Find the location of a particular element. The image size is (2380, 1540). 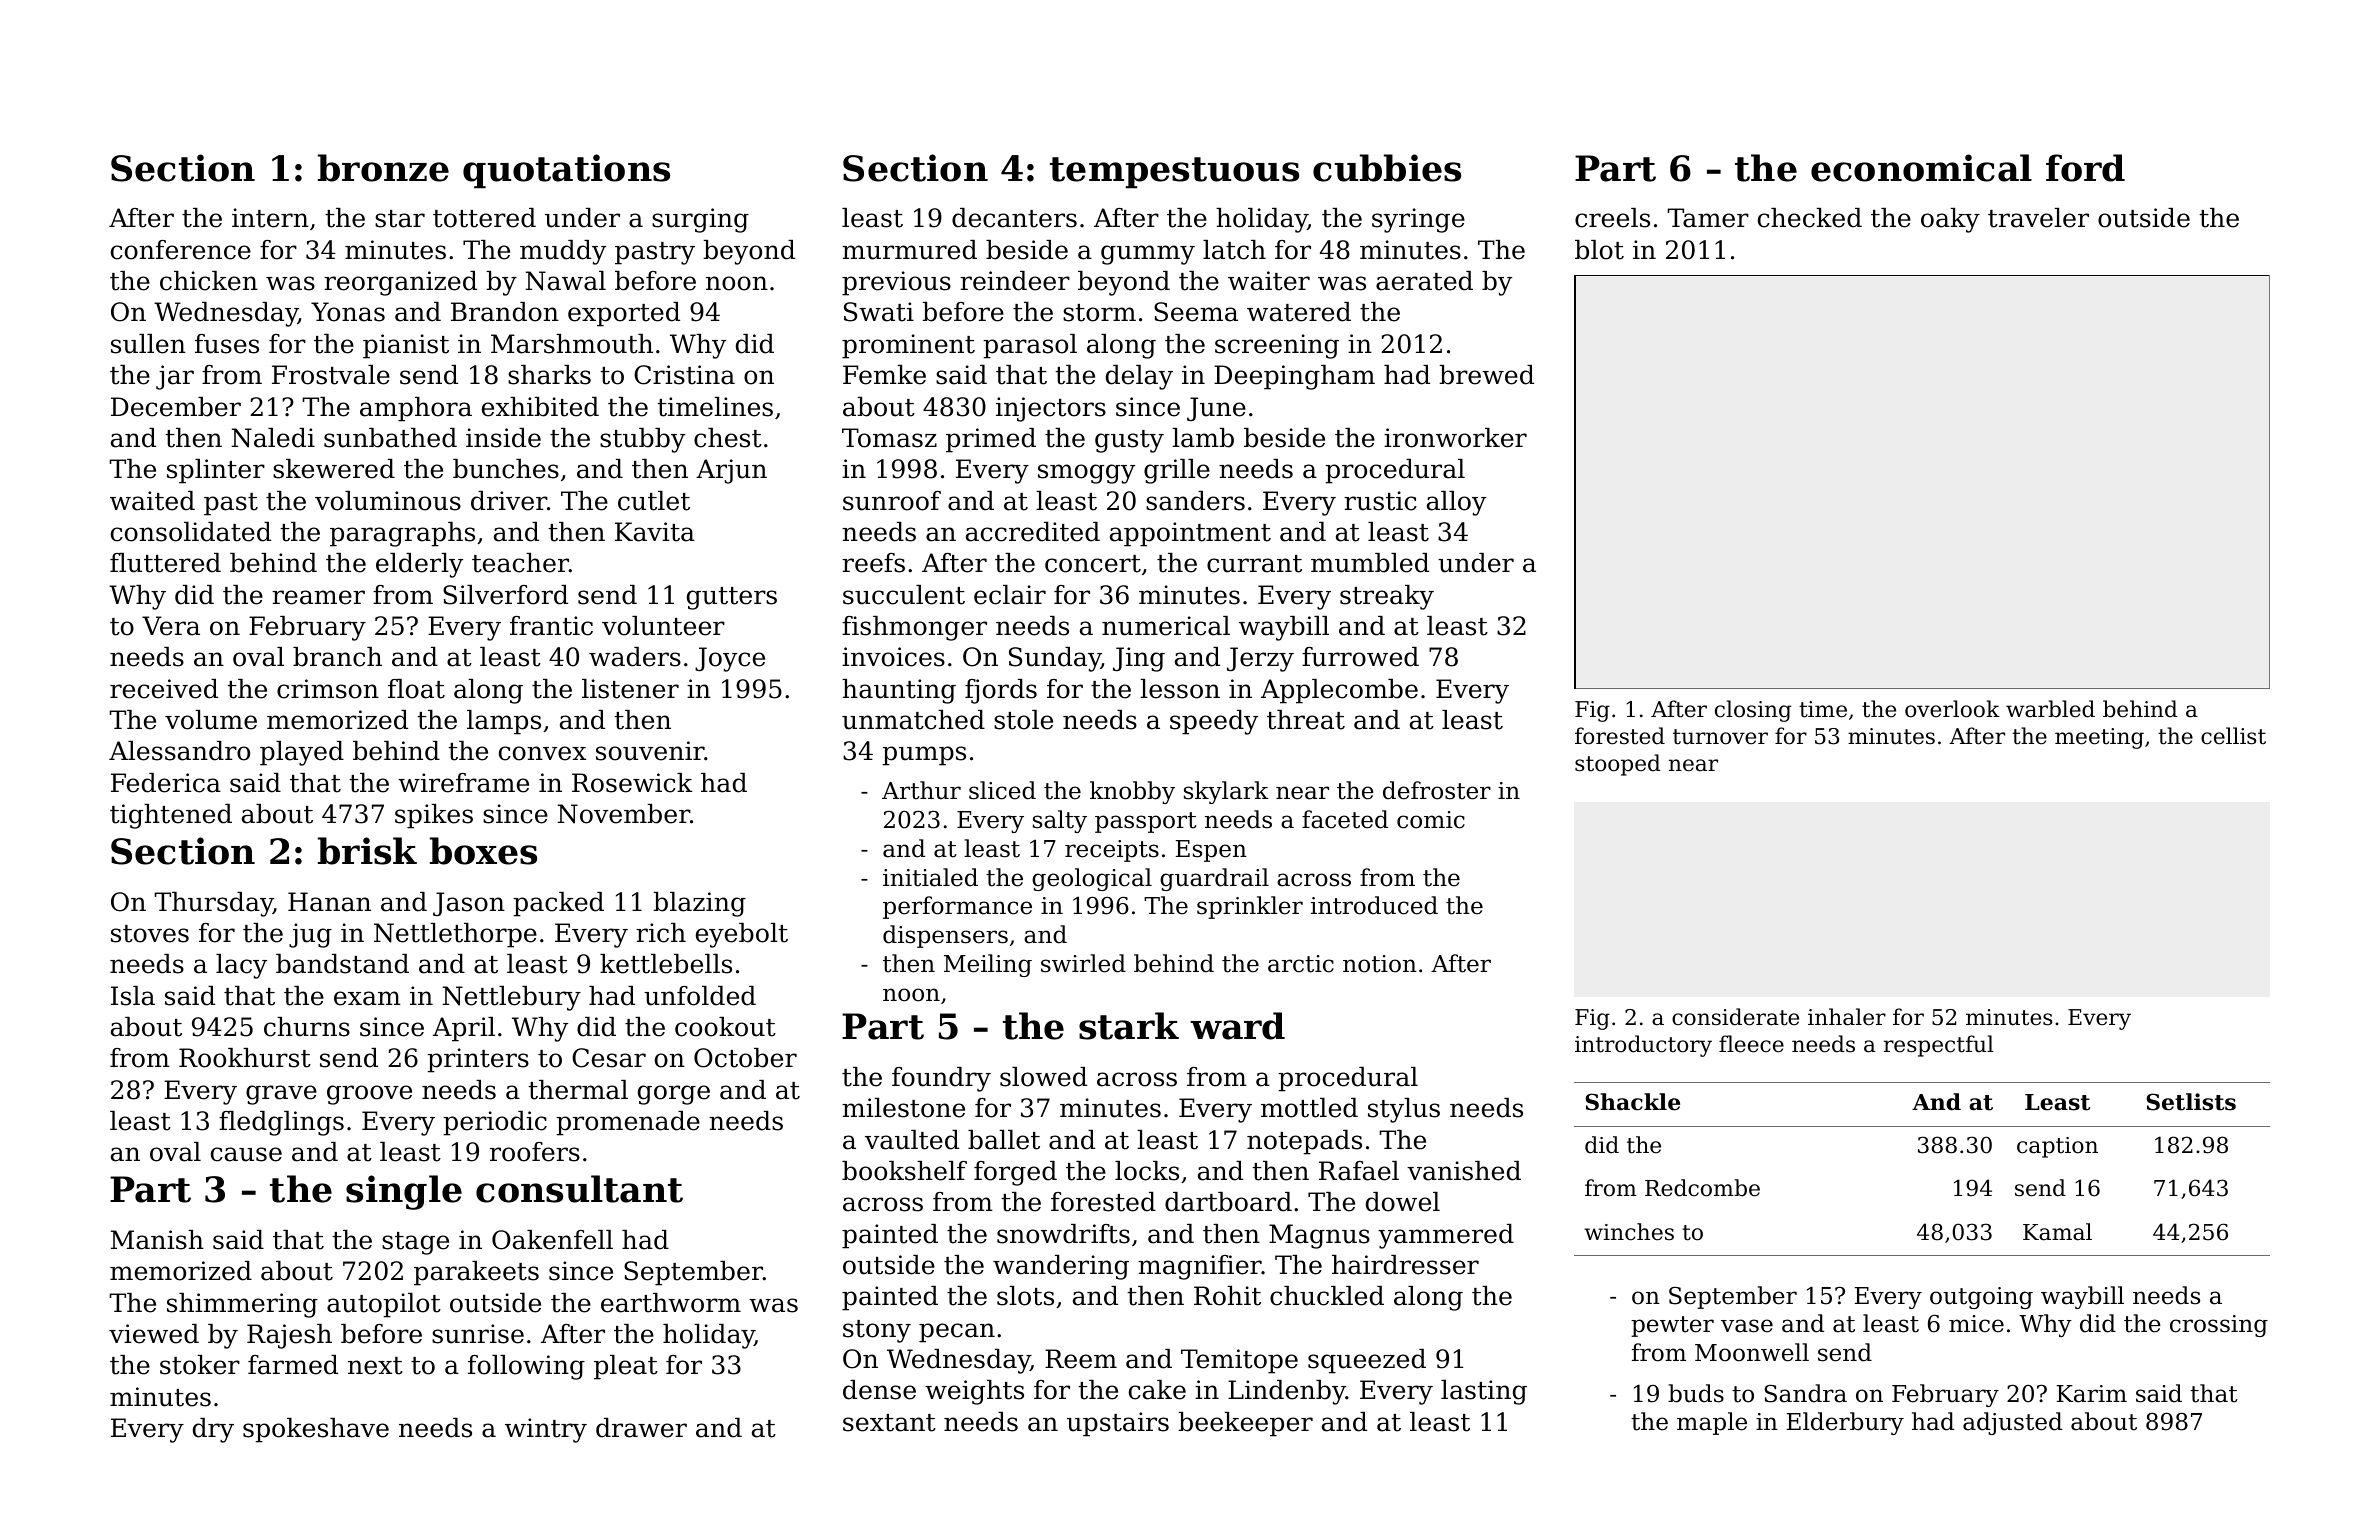

fledglings is located at coordinates (281, 1123).
